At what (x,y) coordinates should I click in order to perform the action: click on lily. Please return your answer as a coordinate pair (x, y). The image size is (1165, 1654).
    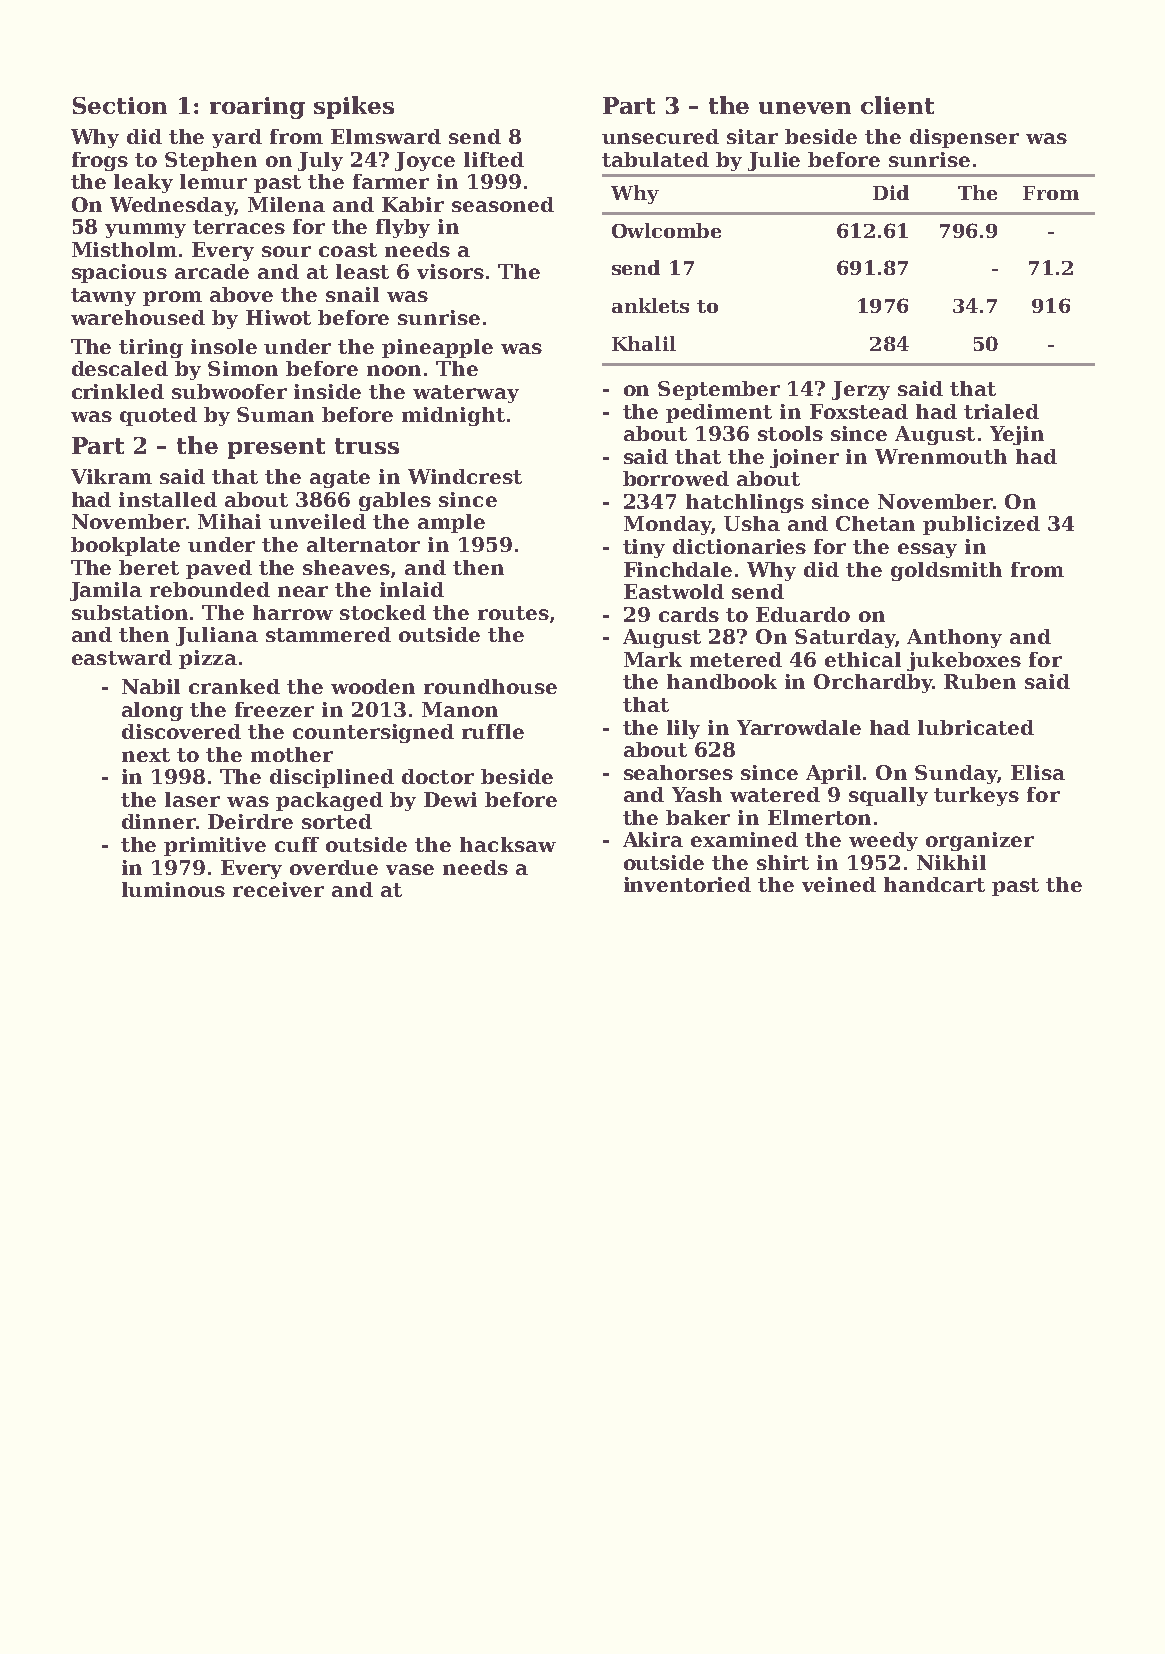
    Looking at the image, I should click on (683, 729).
